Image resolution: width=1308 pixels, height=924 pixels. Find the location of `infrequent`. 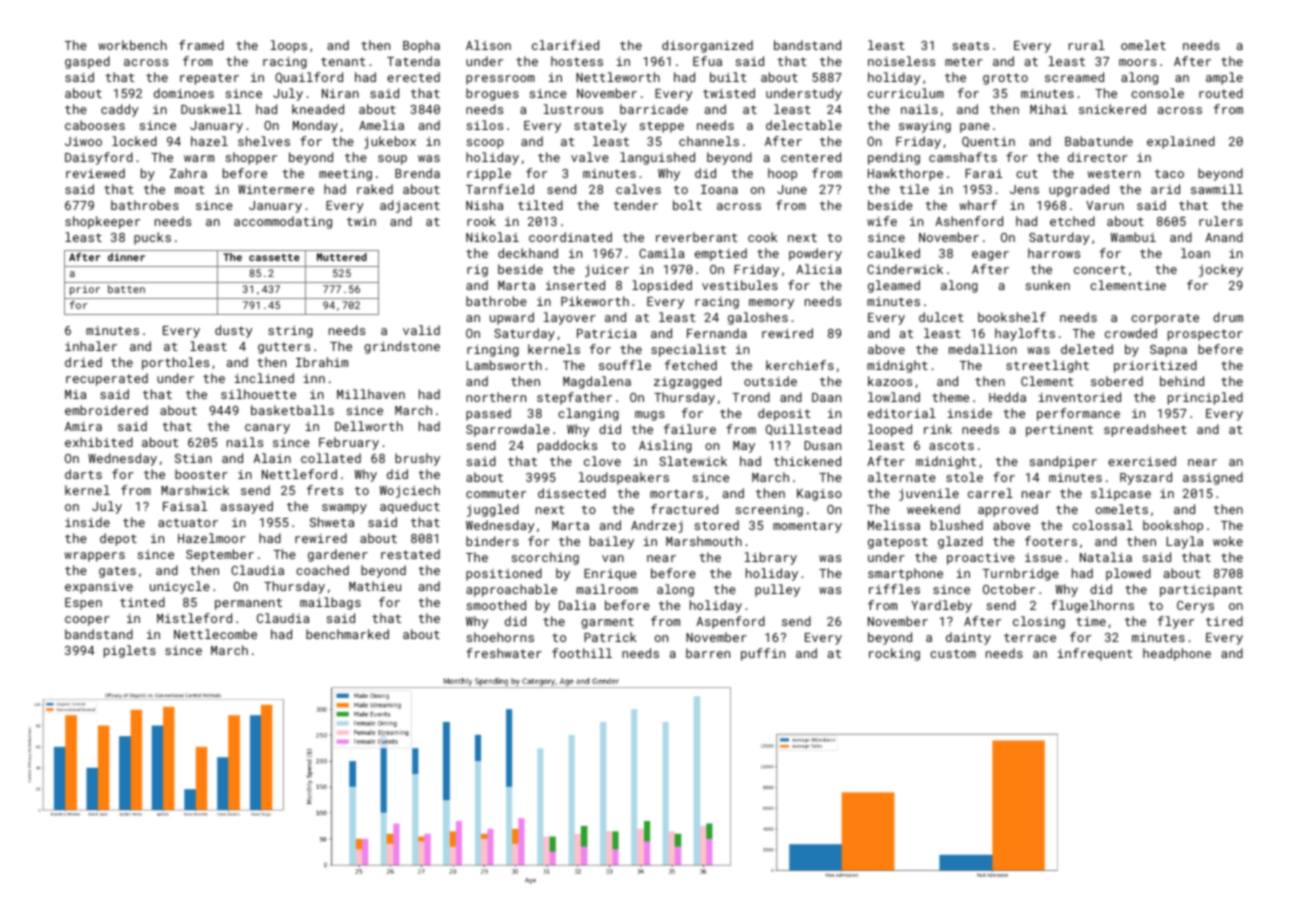

infrequent is located at coordinates (1095, 654).
